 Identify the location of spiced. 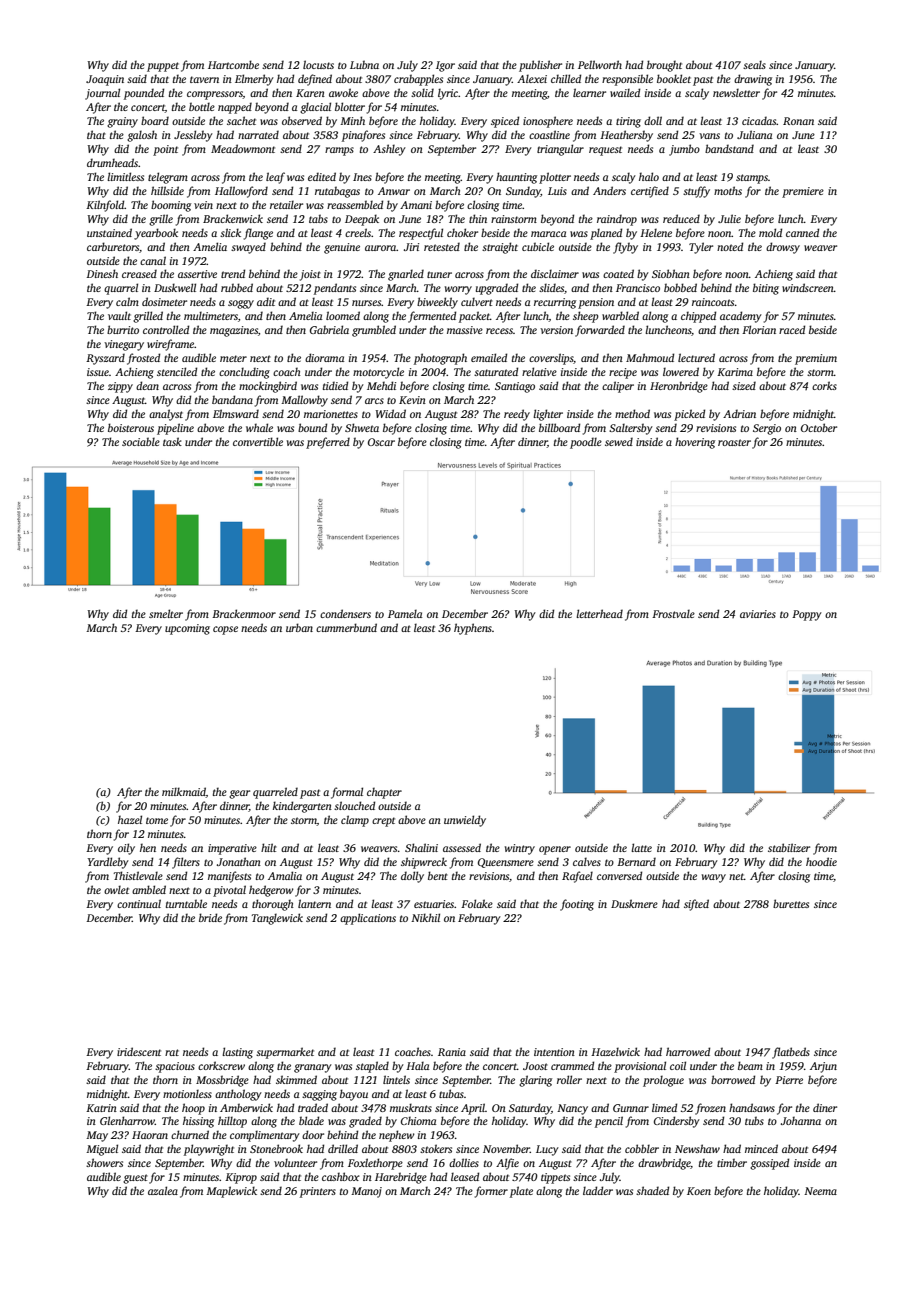
(505, 122).
